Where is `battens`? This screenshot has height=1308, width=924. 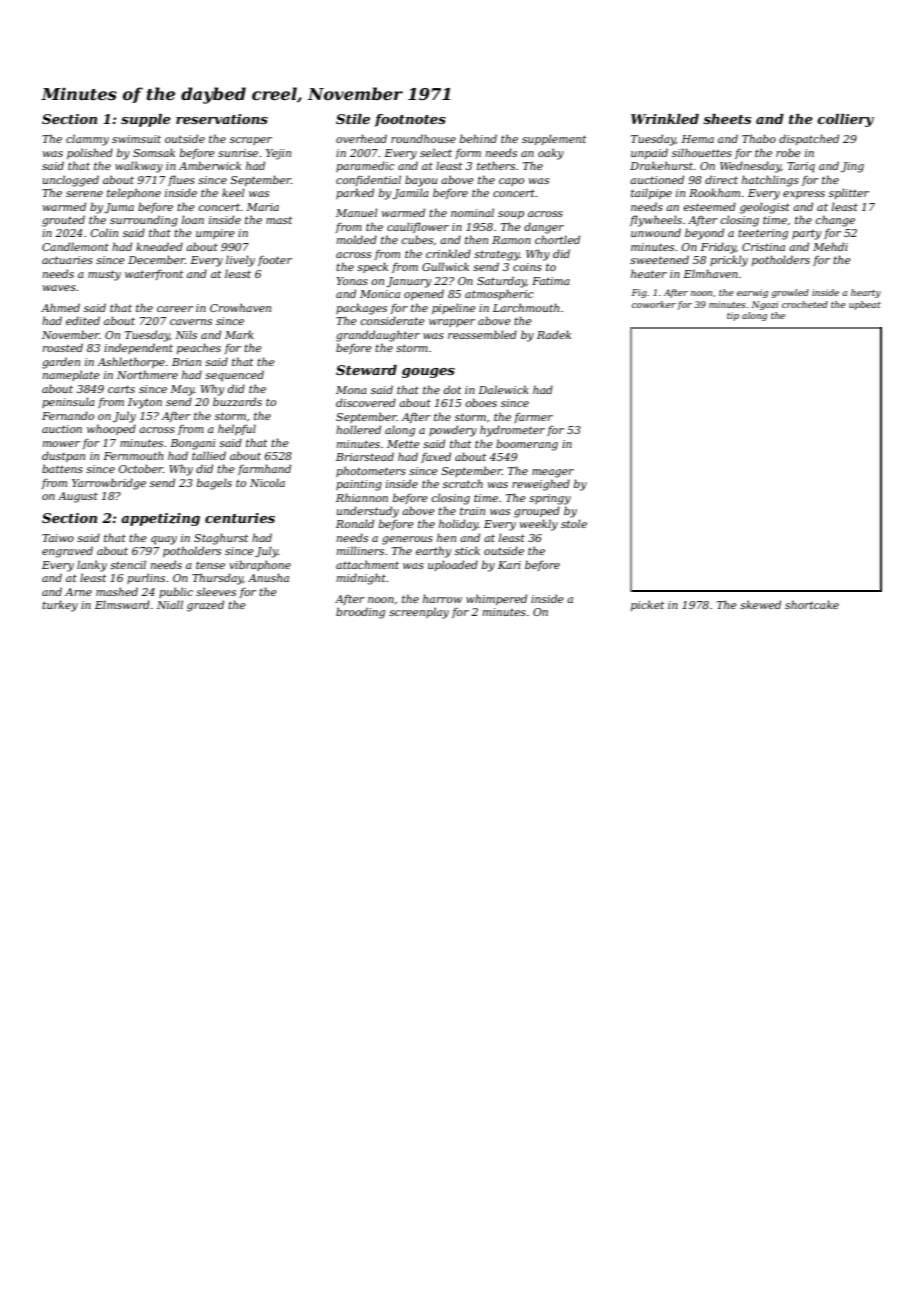
battens is located at coordinates (62, 468).
